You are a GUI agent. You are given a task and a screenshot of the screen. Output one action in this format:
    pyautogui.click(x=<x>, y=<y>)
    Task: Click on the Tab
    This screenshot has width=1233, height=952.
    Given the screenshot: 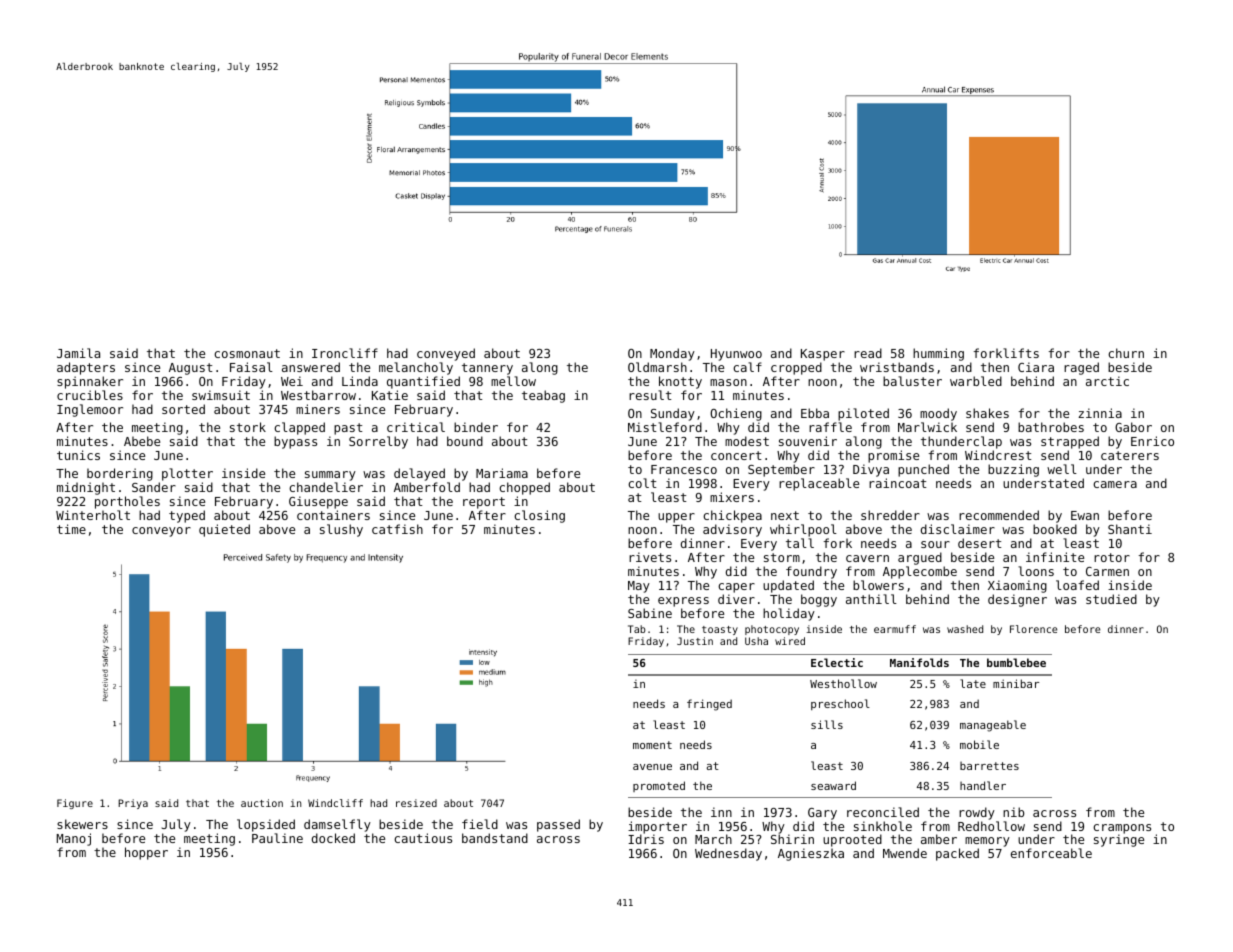 What is the action you would take?
    pyautogui.click(x=637, y=629)
